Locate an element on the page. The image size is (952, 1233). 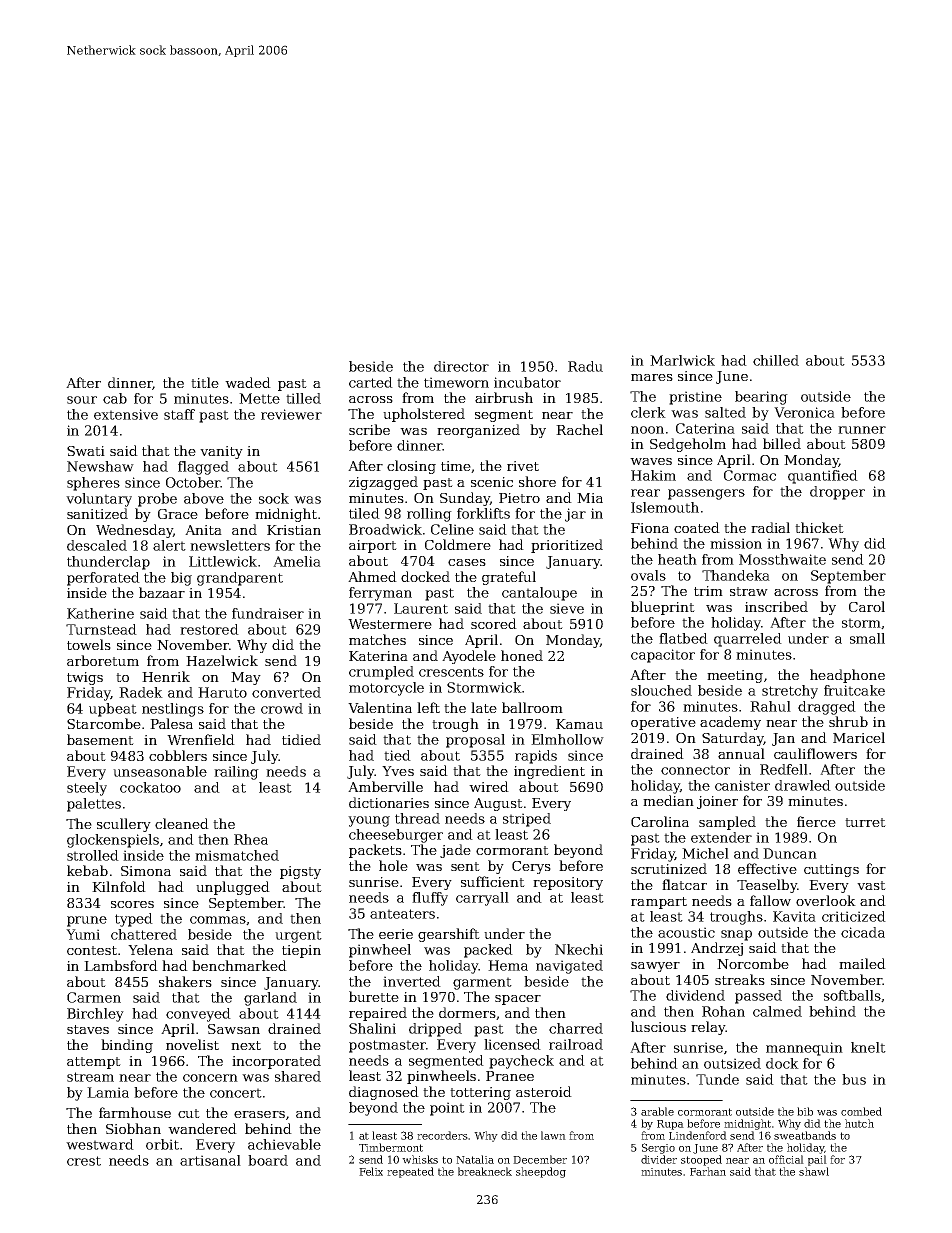
sour is located at coordinates (82, 400).
